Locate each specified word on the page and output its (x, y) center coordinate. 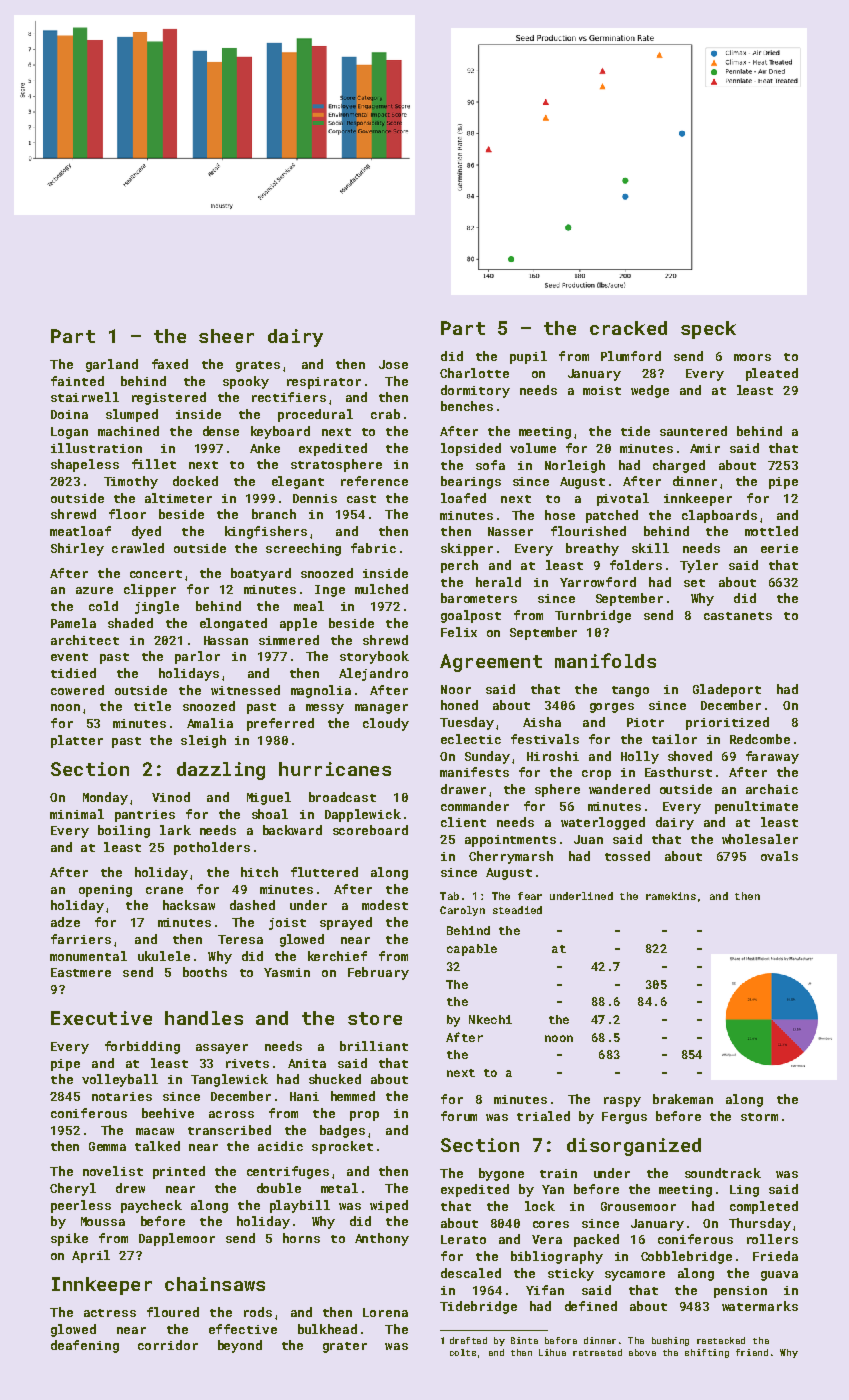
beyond (240, 1346)
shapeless (85, 465)
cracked (628, 328)
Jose (393, 364)
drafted (468, 1340)
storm (759, 1117)
